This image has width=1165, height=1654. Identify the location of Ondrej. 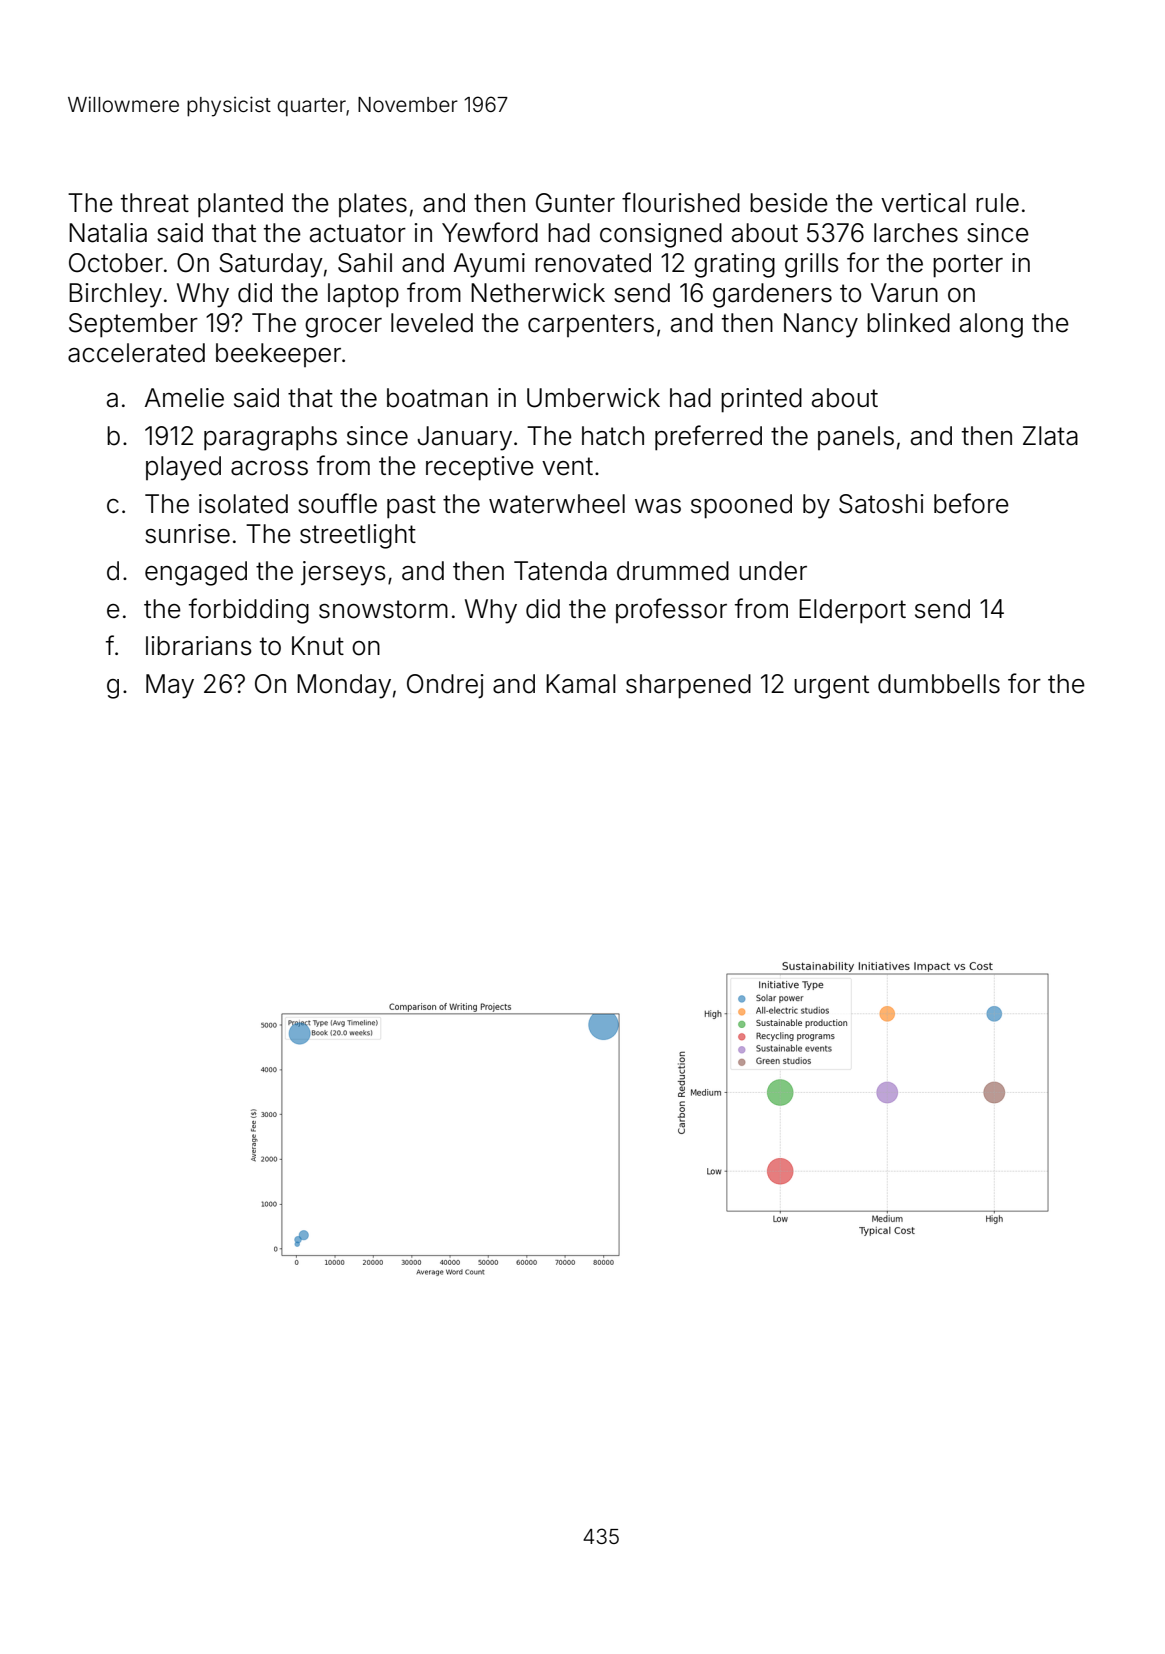
(445, 686).
